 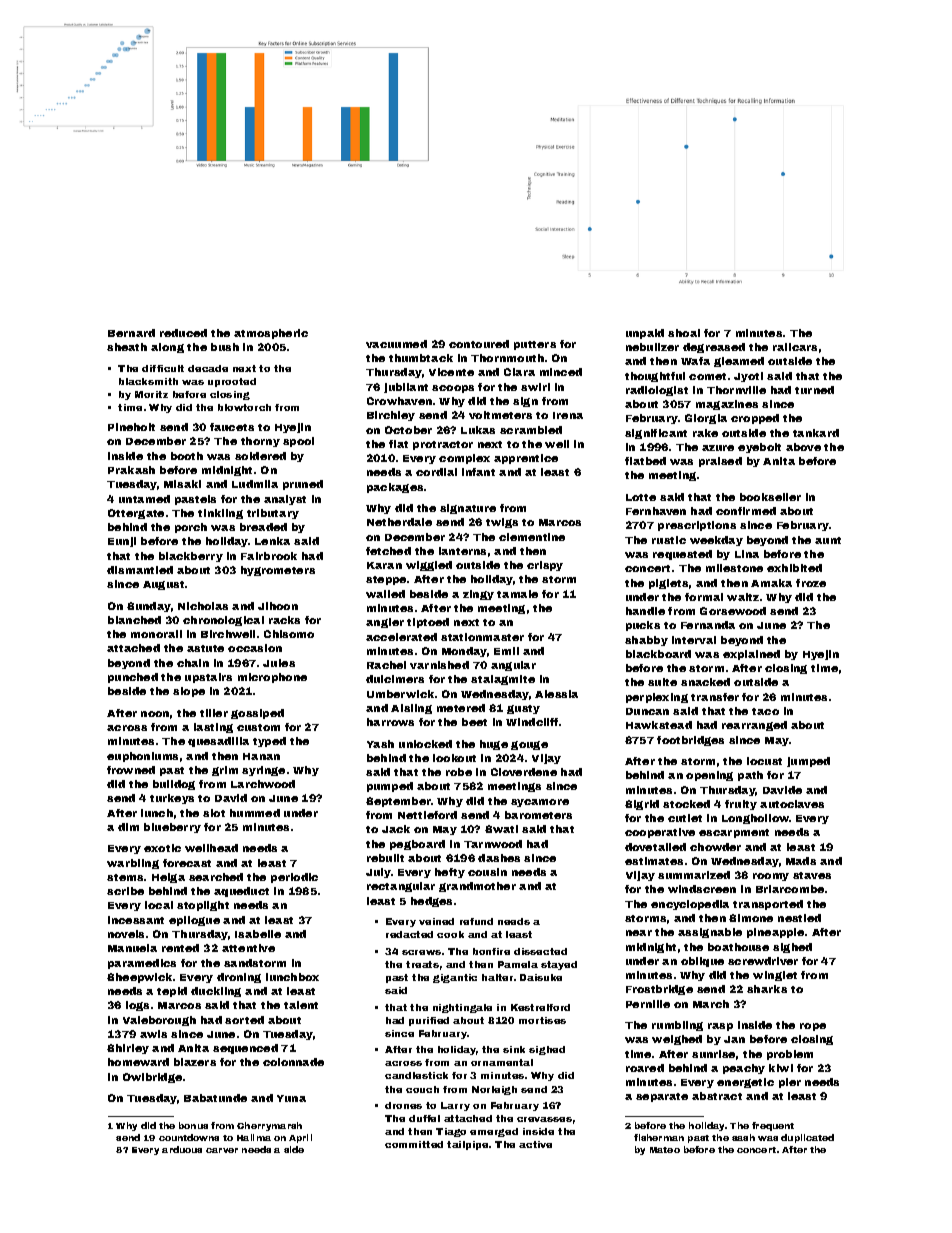 I want to click on Cherrymarsh, so click(x=269, y=1126).
